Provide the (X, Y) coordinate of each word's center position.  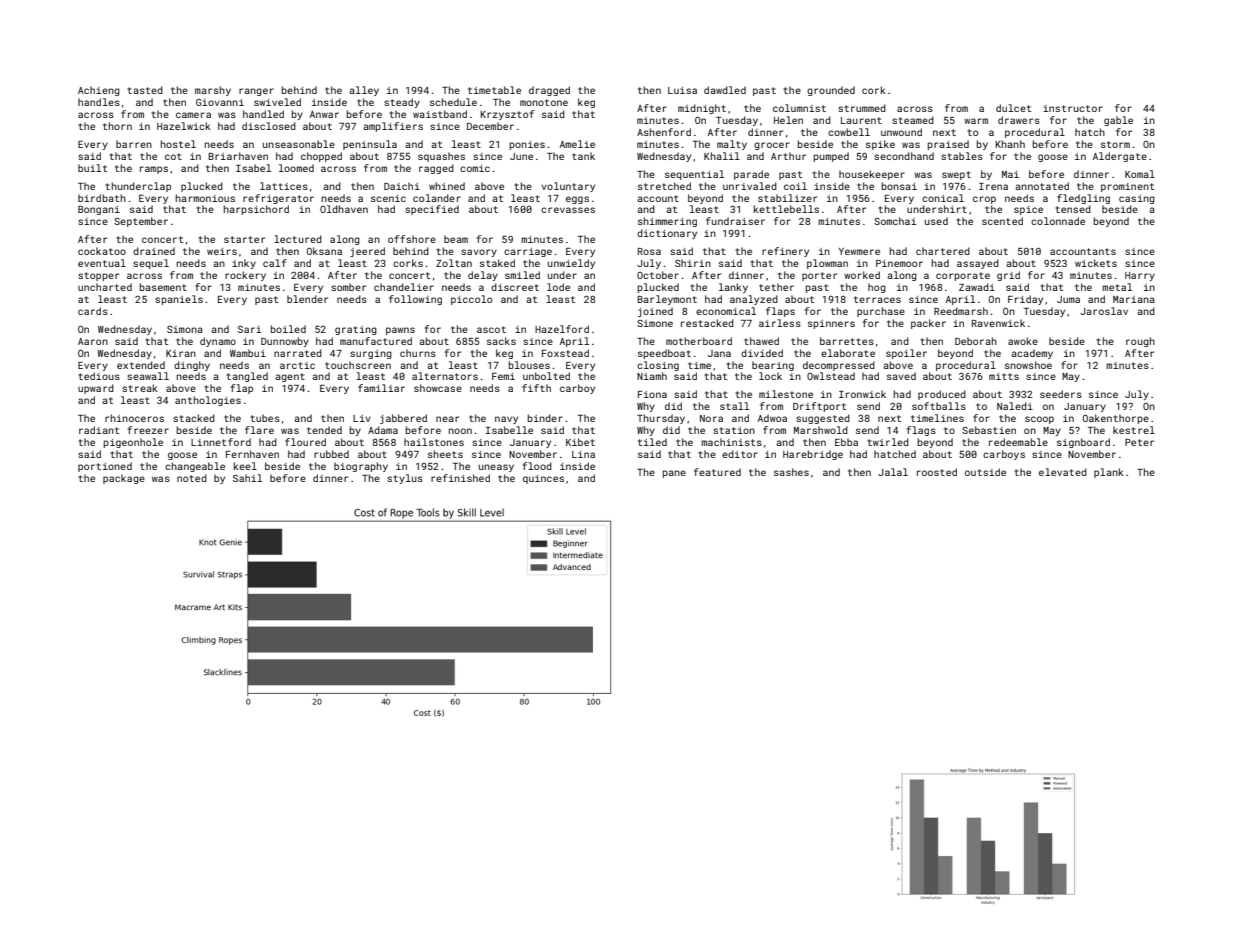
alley (364, 91)
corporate (963, 276)
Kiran (181, 353)
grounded (831, 91)
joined (655, 312)
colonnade (1058, 221)
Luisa (682, 90)
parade (751, 175)
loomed (296, 168)
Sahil (247, 478)
